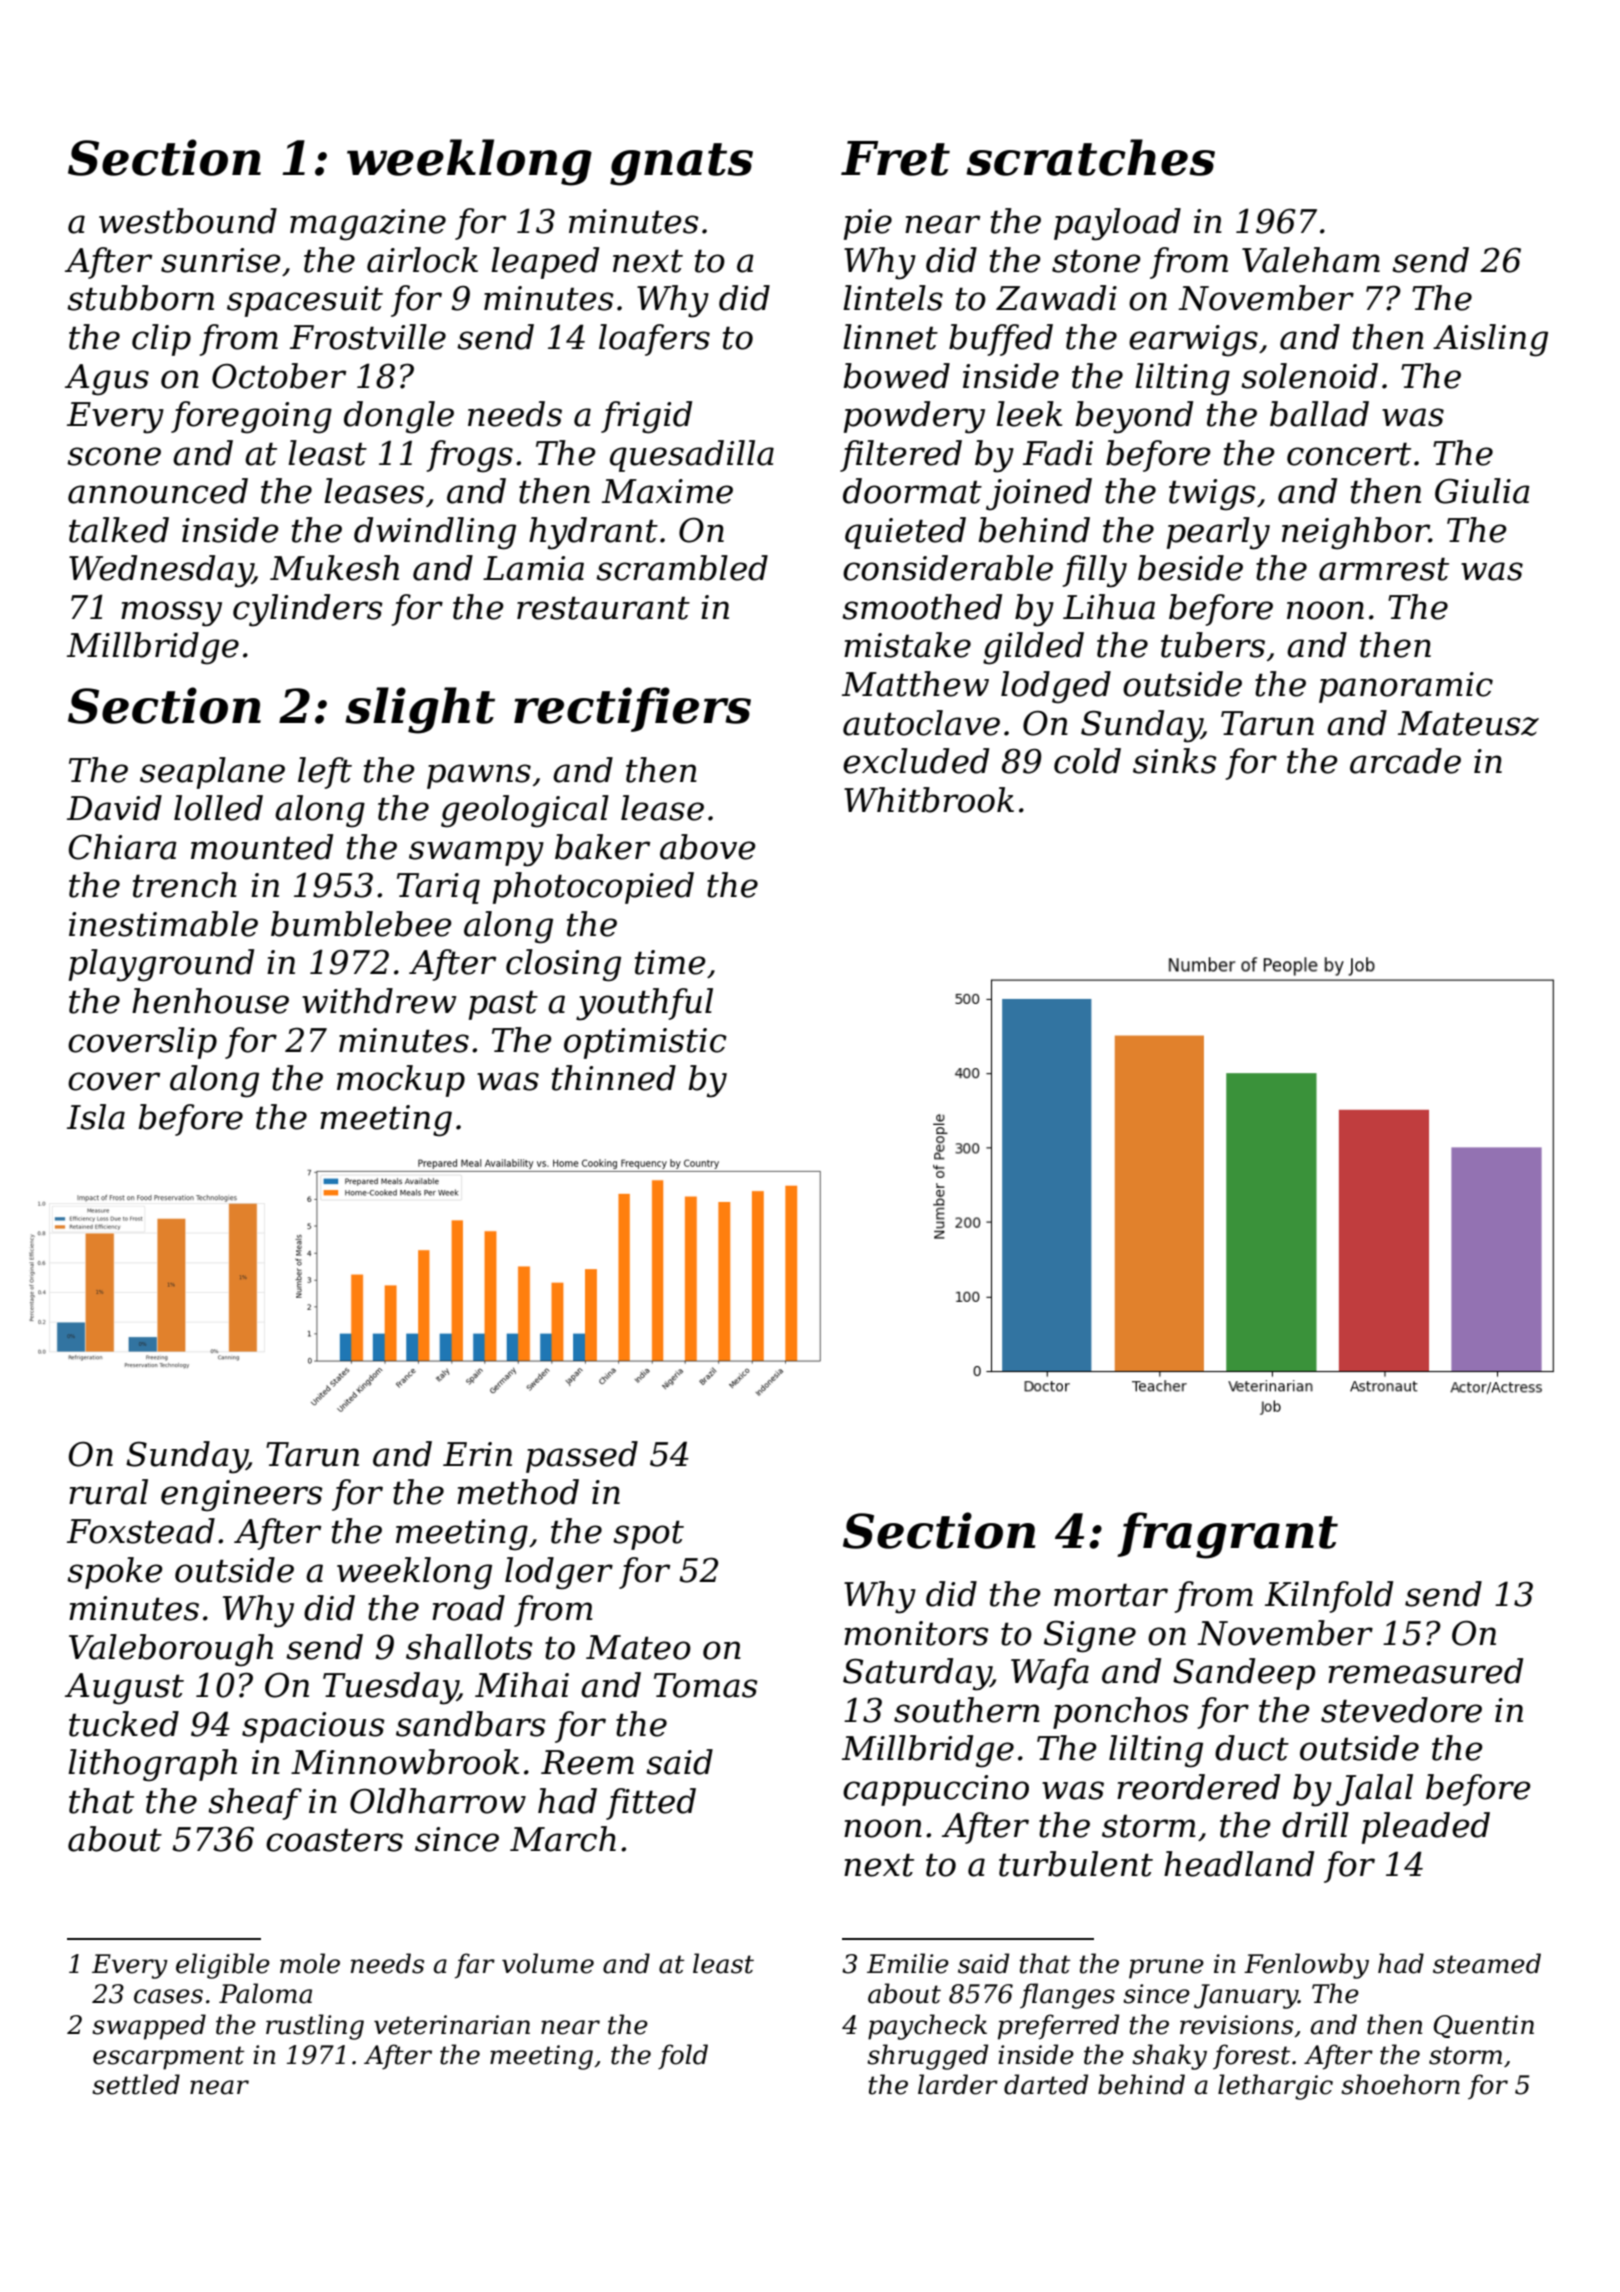 This image has height=2292, width=1620. I want to click on gnats, so click(681, 164).
